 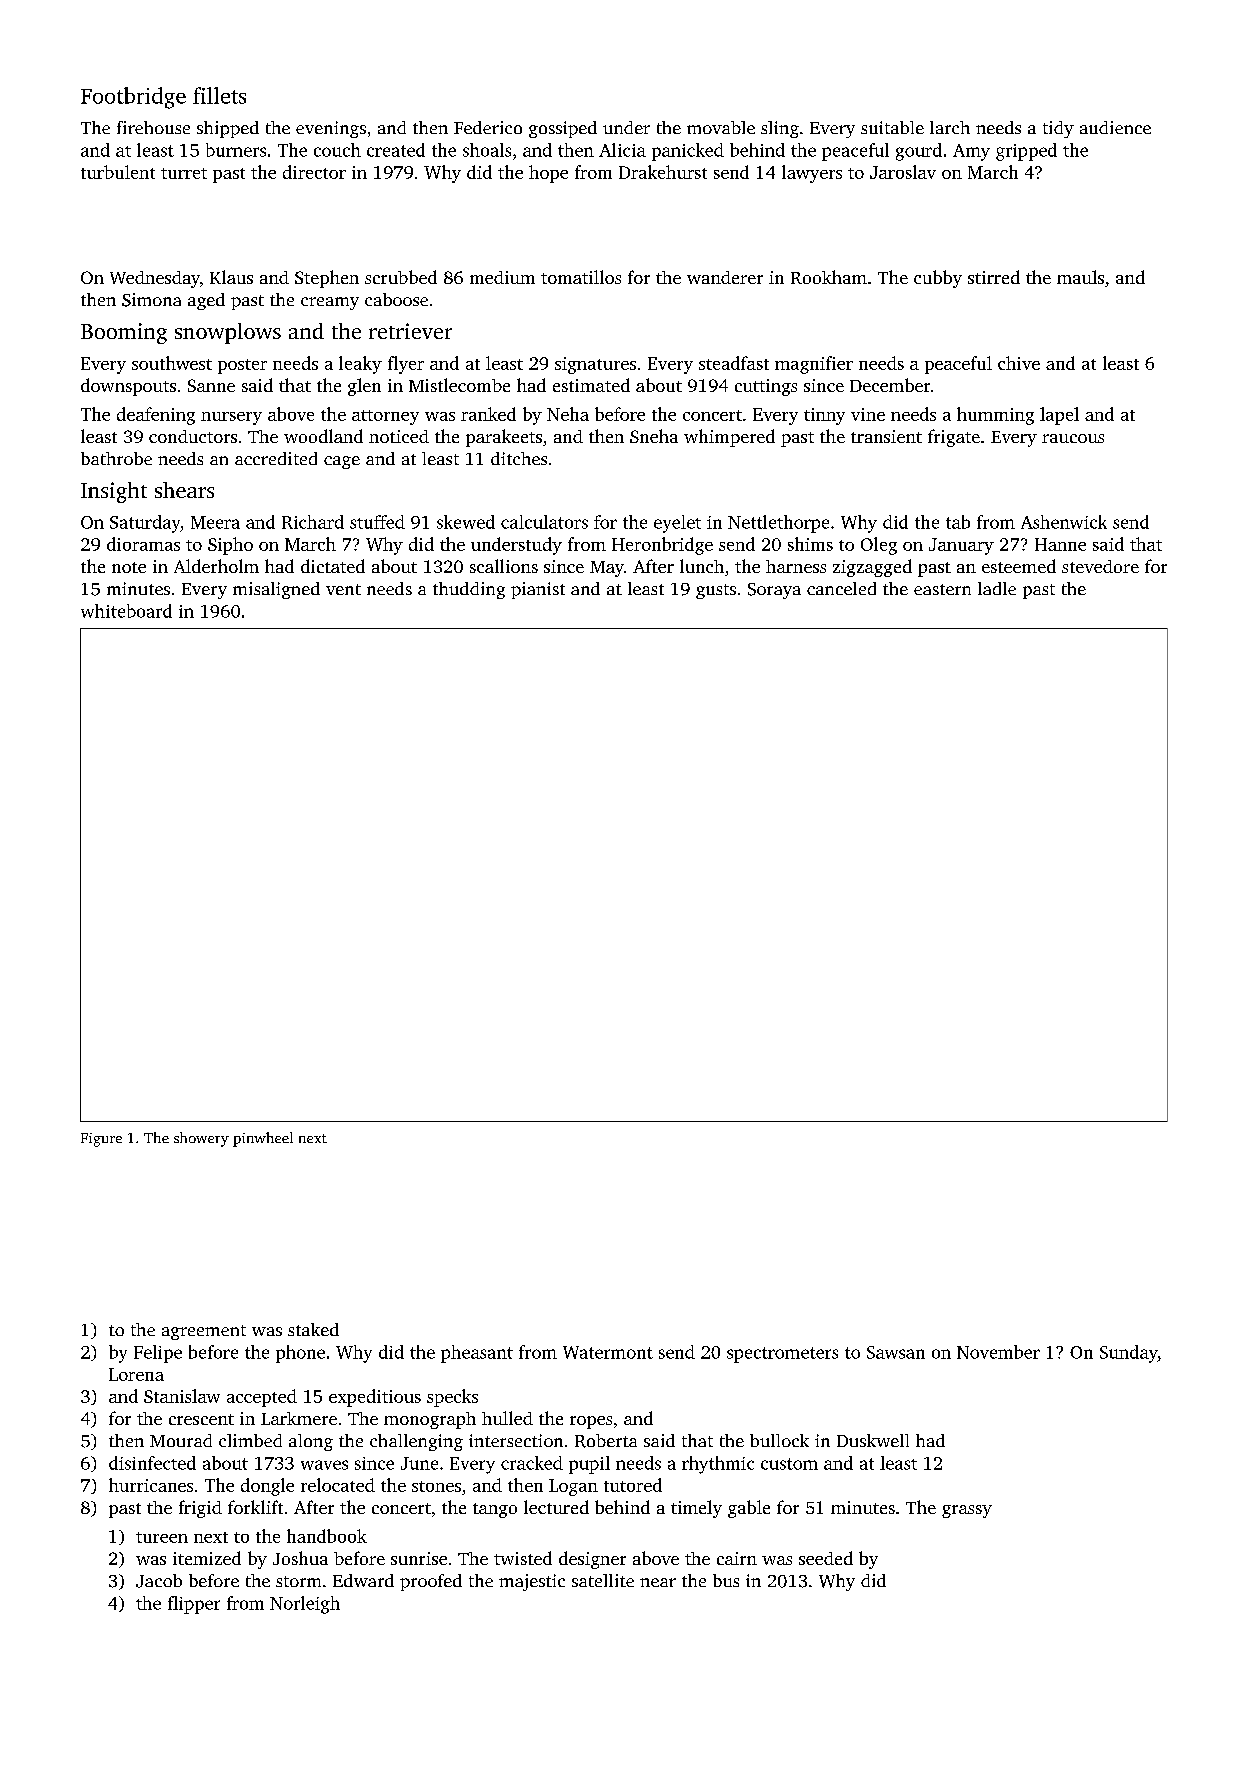 What do you see at coordinates (998, 1352) in the page?
I see `November` at bounding box center [998, 1352].
